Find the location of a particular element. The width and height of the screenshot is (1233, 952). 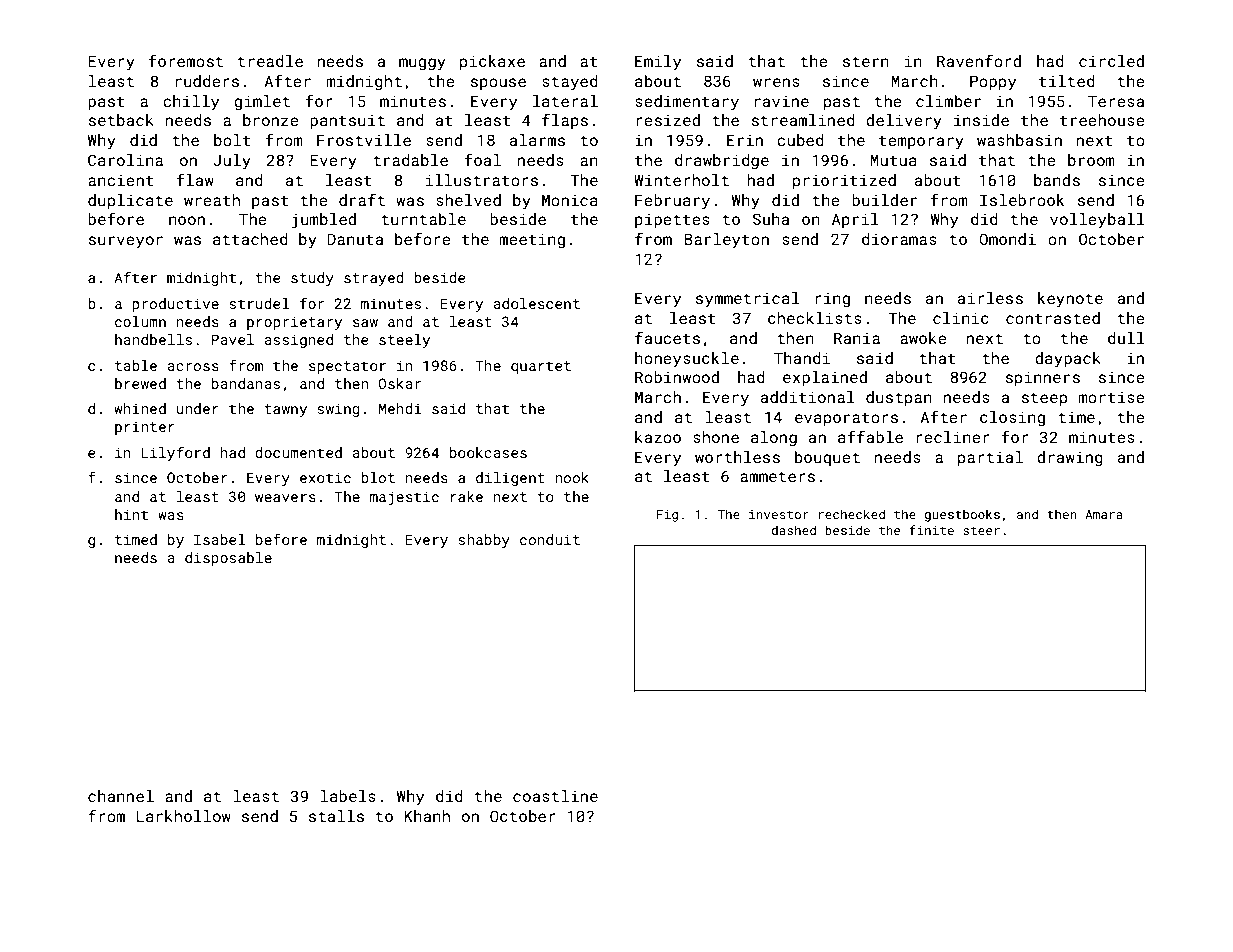

Fig is located at coordinates (667, 516).
